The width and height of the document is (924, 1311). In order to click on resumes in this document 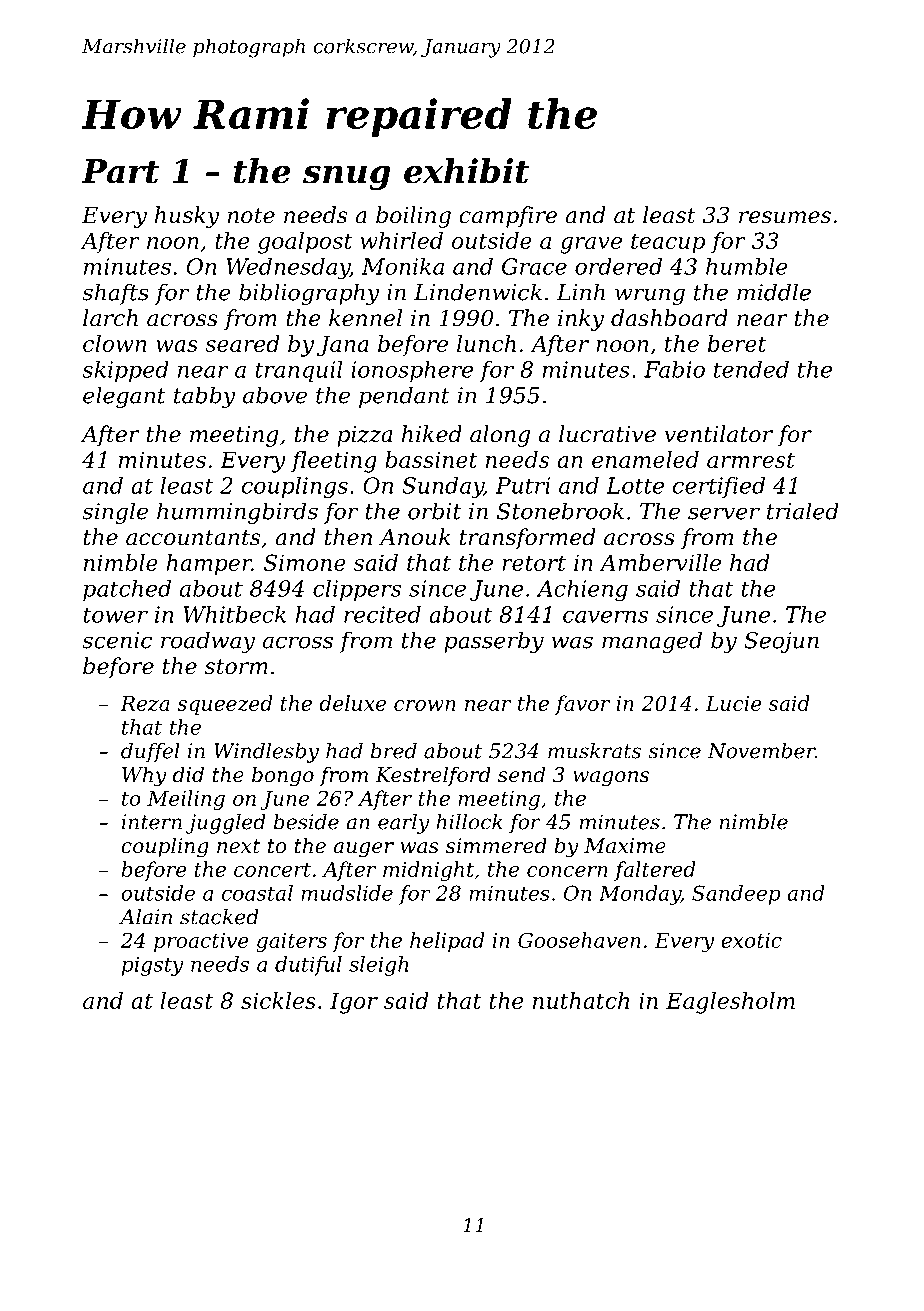, I will do `click(785, 217)`.
